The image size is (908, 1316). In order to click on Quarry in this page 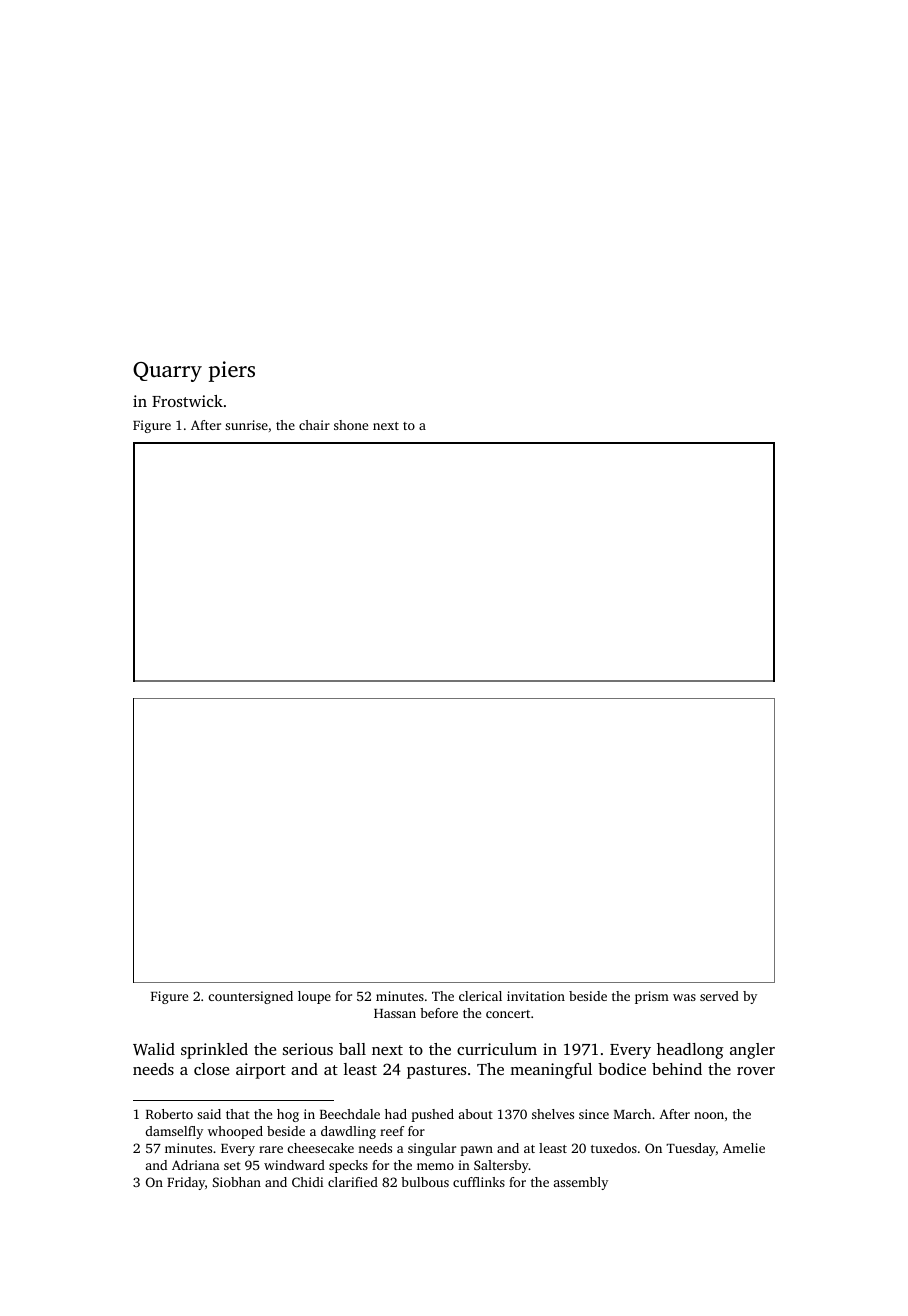, I will do `click(167, 372)`.
